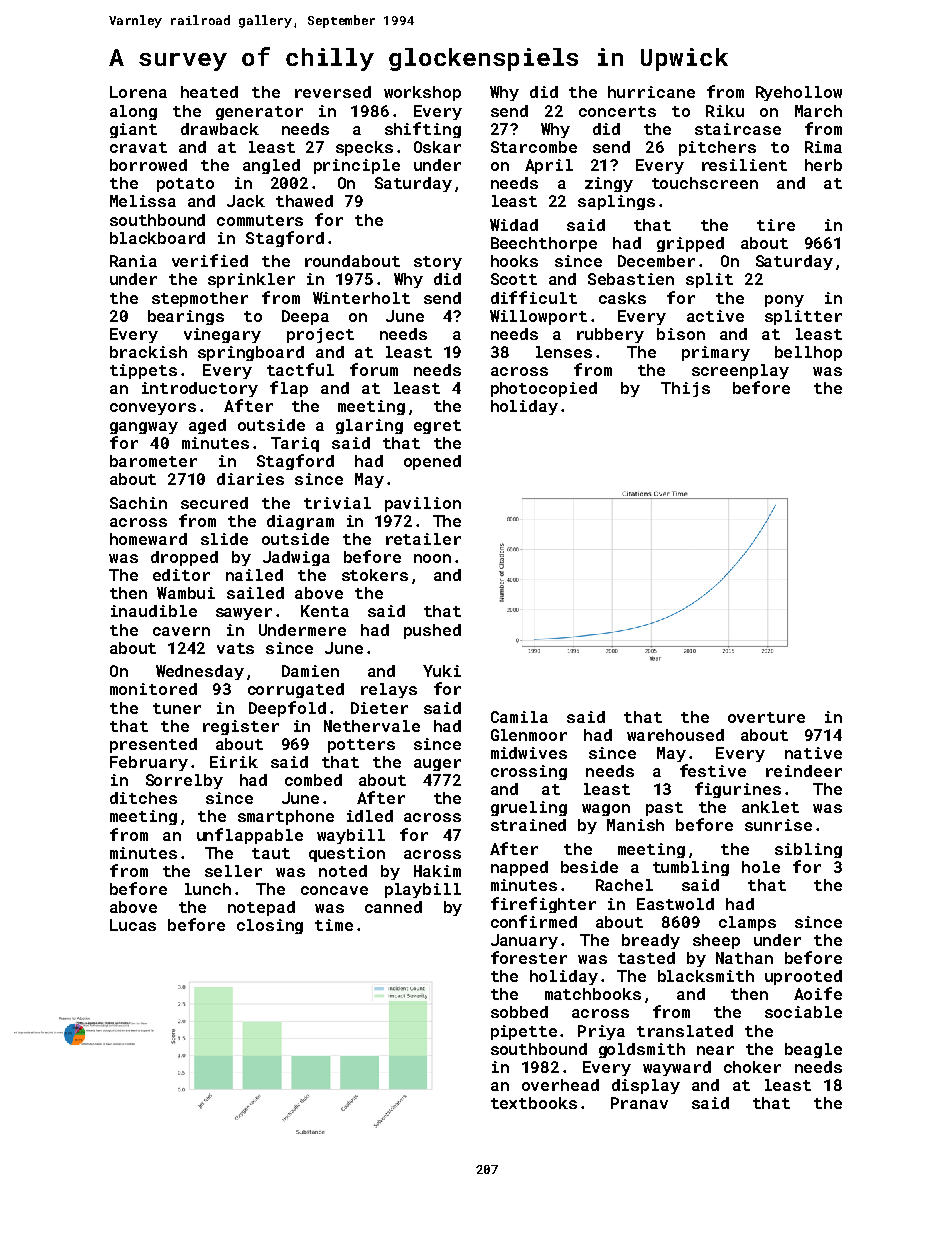 Image resolution: width=952 pixels, height=1233 pixels. I want to click on aged, so click(207, 426).
